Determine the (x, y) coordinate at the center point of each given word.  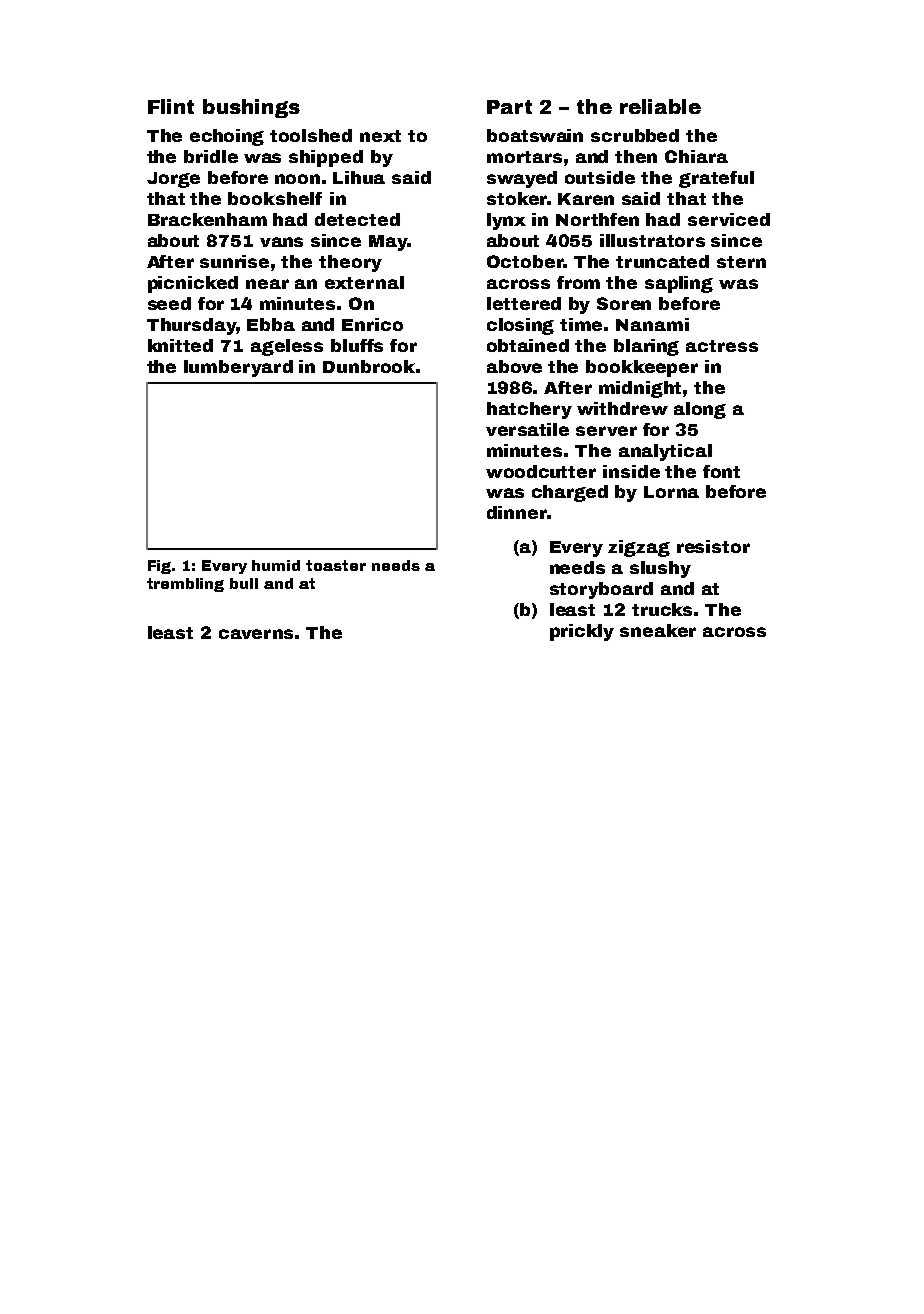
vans (281, 242)
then (636, 156)
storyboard (601, 590)
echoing (227, 137)
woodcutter (541, 471)
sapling (679, 284)
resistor (713, 546)
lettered (524, 303)
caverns (256, 634)
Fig (159, 567)
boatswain (535, 135)
